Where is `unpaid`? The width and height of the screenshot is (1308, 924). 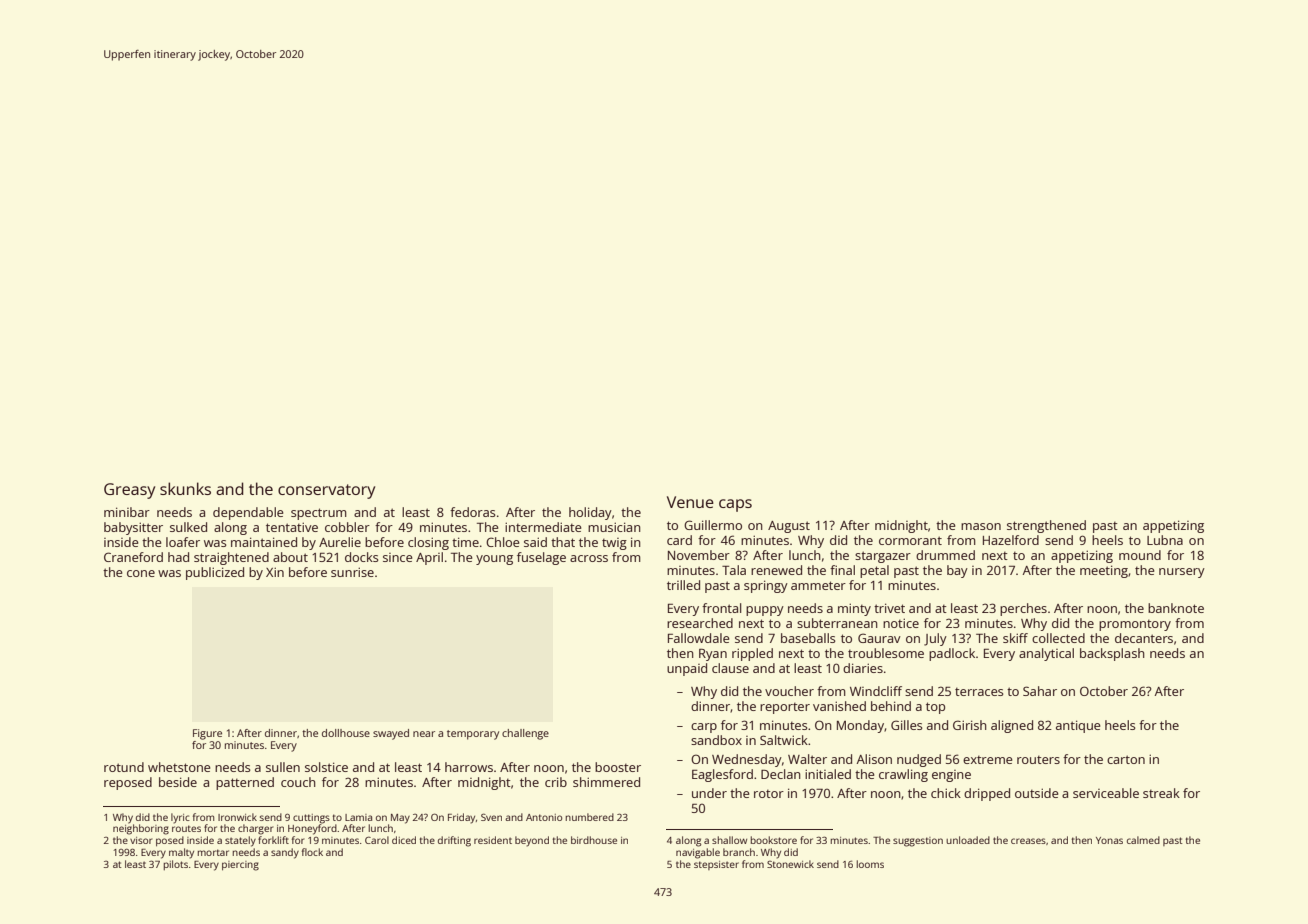
unpaid is located at coordinates (687, 669).
